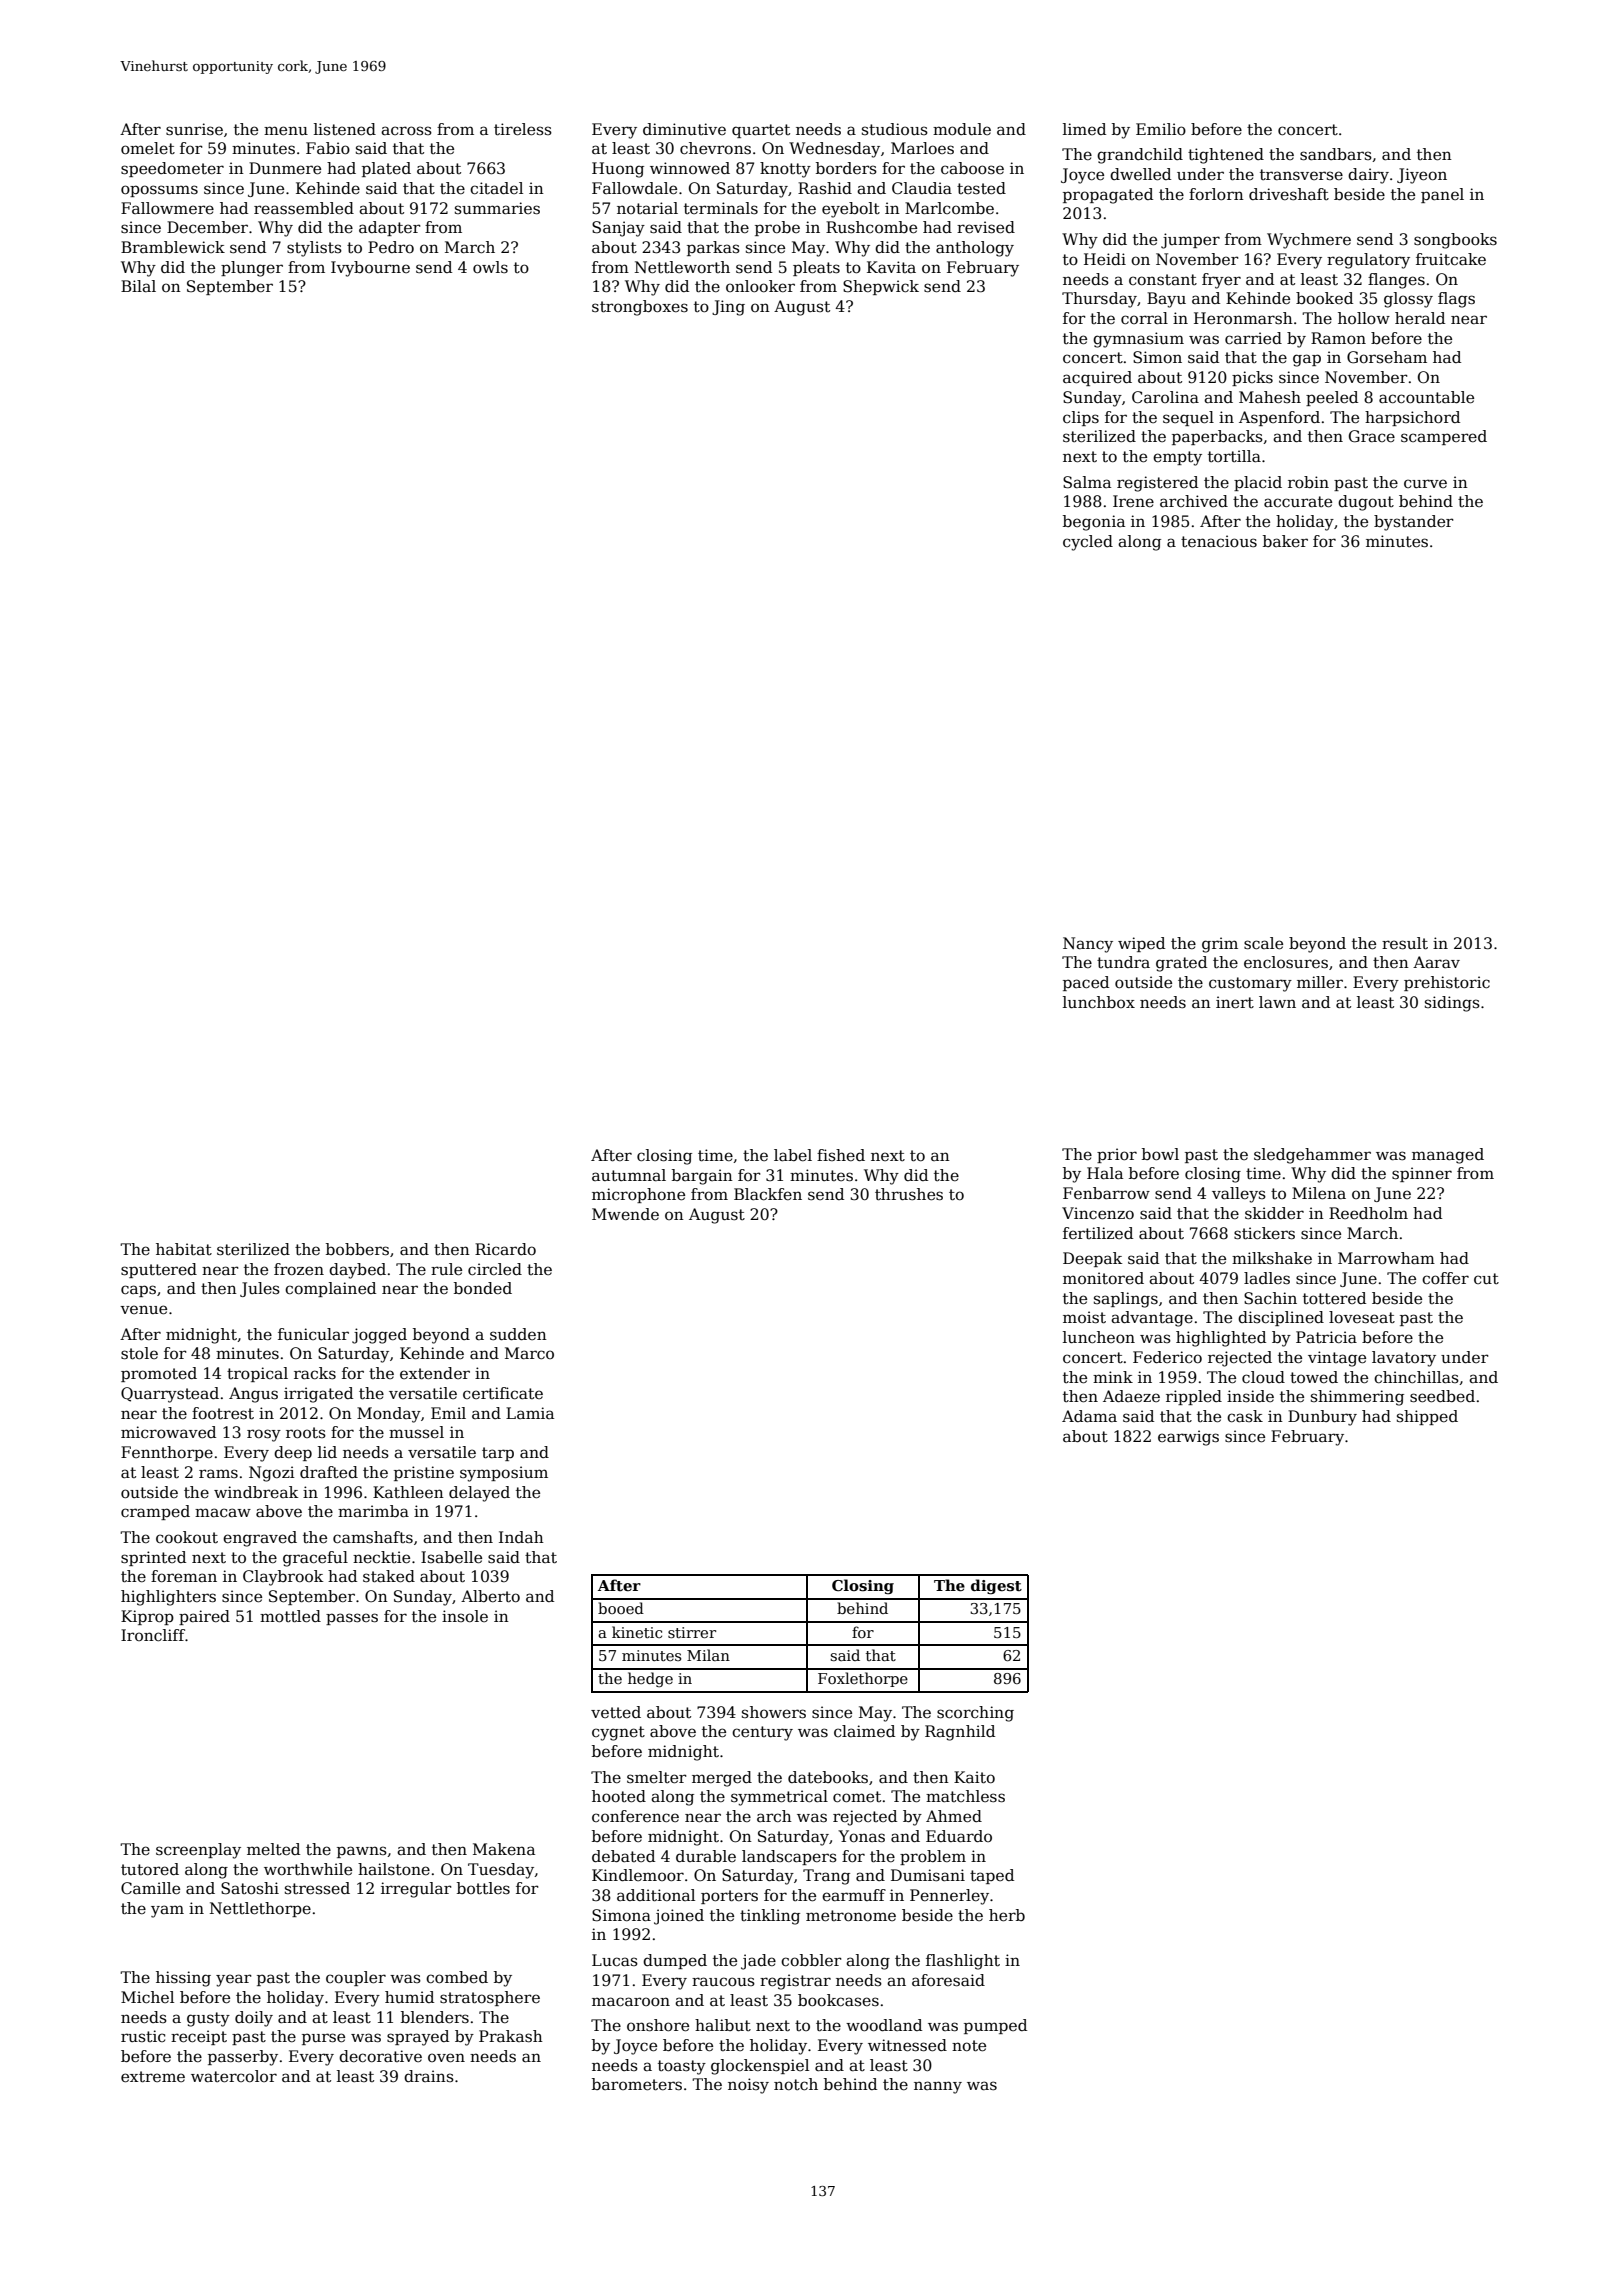 Image resolution: width=1620 pixels, height=2292 pixels. I want to click on tenacious, so click(1219, 541).
